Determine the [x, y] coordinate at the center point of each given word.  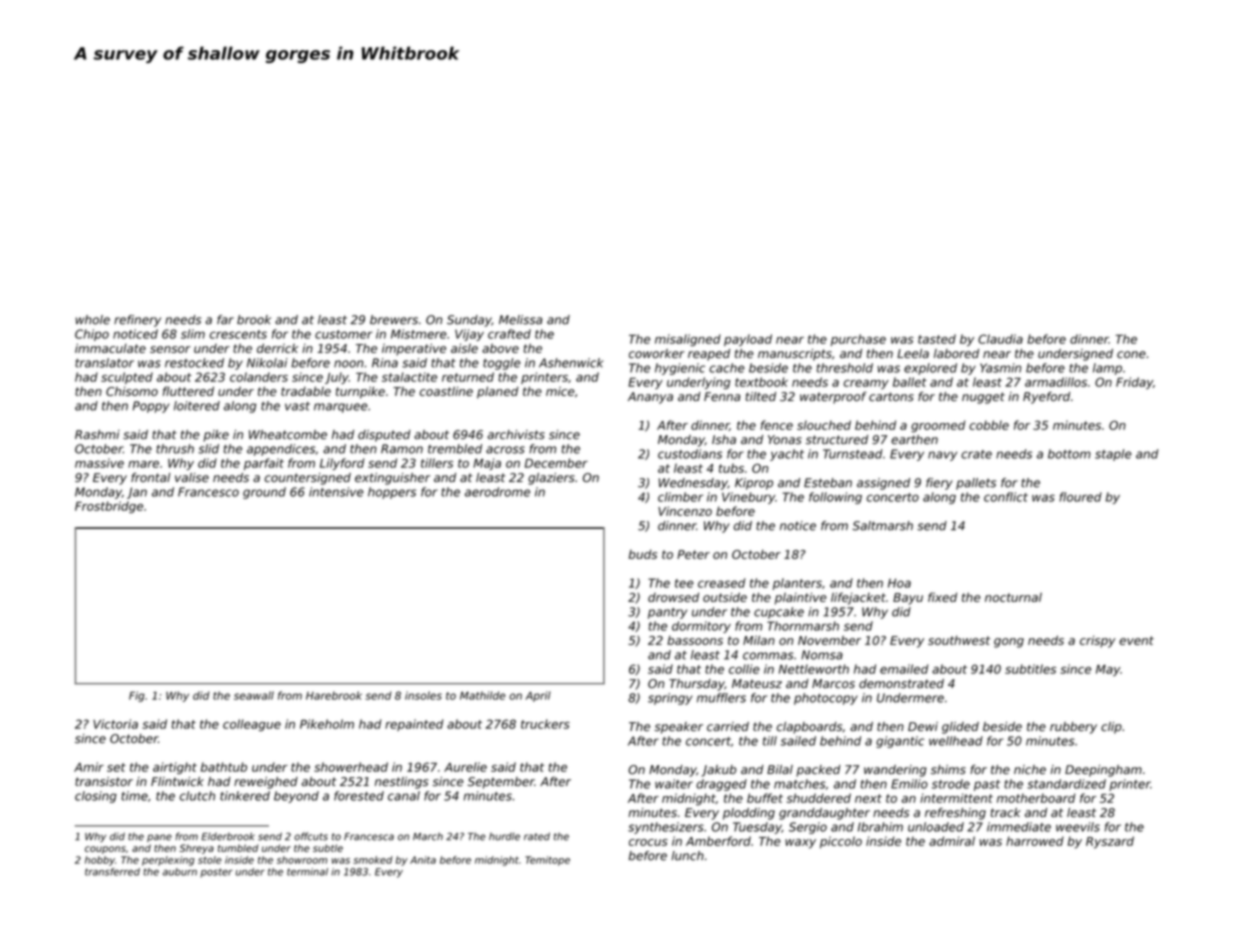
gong [1009, 643]
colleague [252, 725]
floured [1080, 497]
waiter [674, 784]
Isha [724, 439]
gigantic [900, 742]
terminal [307, 872]
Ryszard [1110, 842]
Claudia [1000, 339]
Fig [137, 696]
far [225, 320]
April [538, 696]
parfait [264, 464]
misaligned [688, 340]
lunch [687, 856]
